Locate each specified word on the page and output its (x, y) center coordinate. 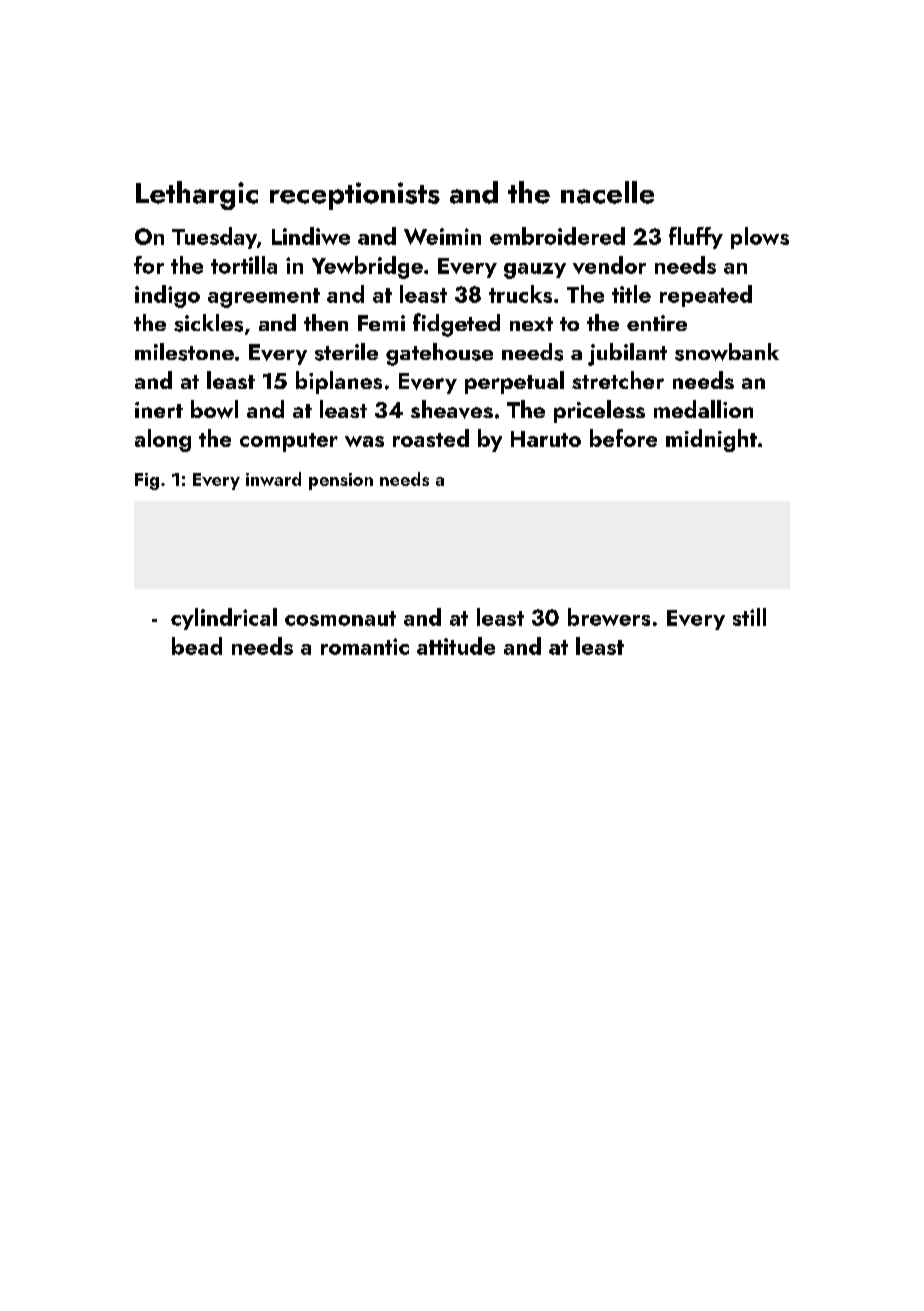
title (631, 294)
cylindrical (224, 619)
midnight (711, 440)
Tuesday (214, 238)
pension (341, 481)
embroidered (557, 236)
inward (273, 479)
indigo (167, 296)
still (749, 617)
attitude (456, 646)
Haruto (546, 439)
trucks (520, 294)
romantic (365, 646)
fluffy (696, 238)
